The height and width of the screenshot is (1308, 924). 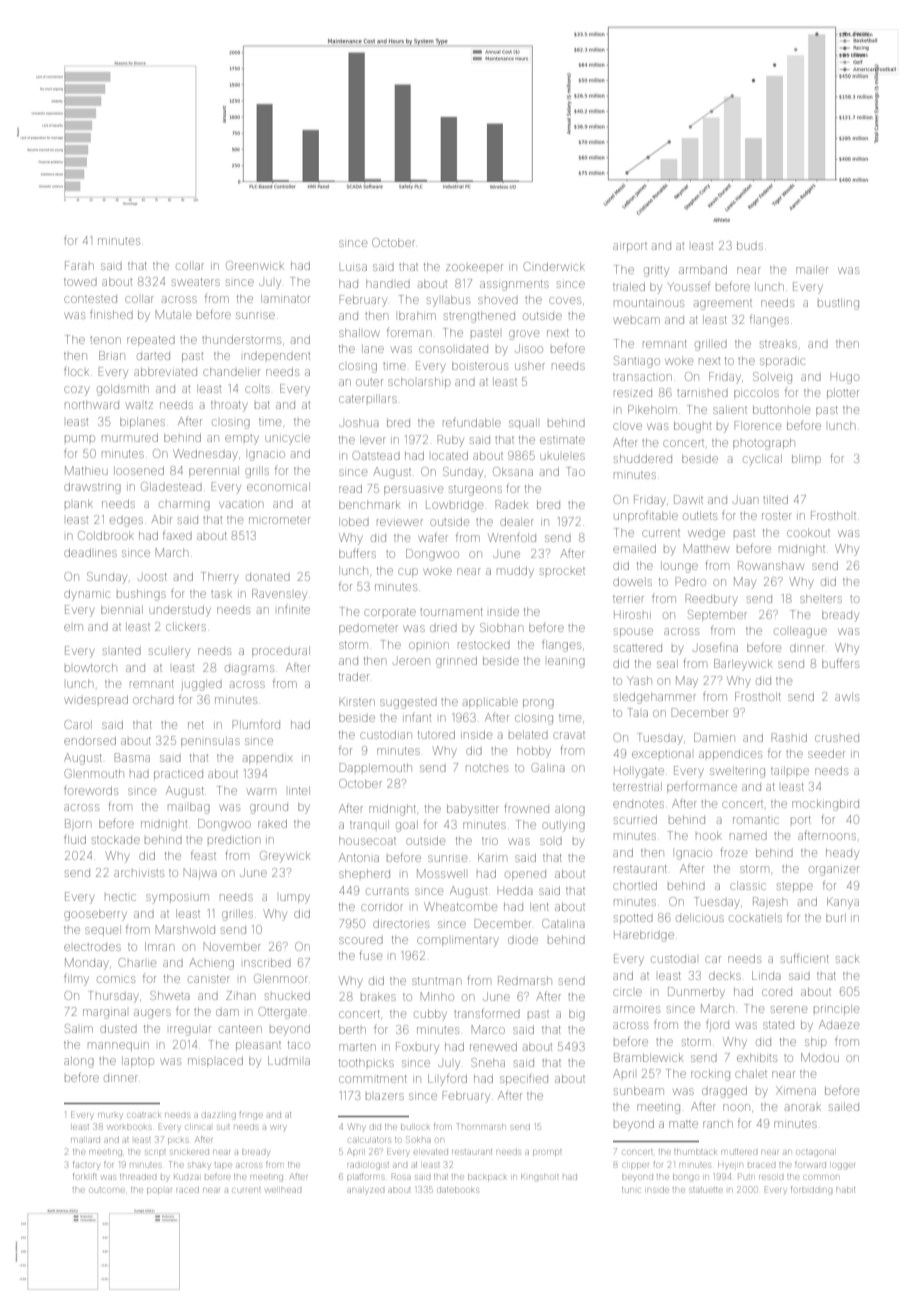 What do you see at coordinates (353, 267) in the screenshot?
I see `Luisa` at bounding box center [353, 267].
